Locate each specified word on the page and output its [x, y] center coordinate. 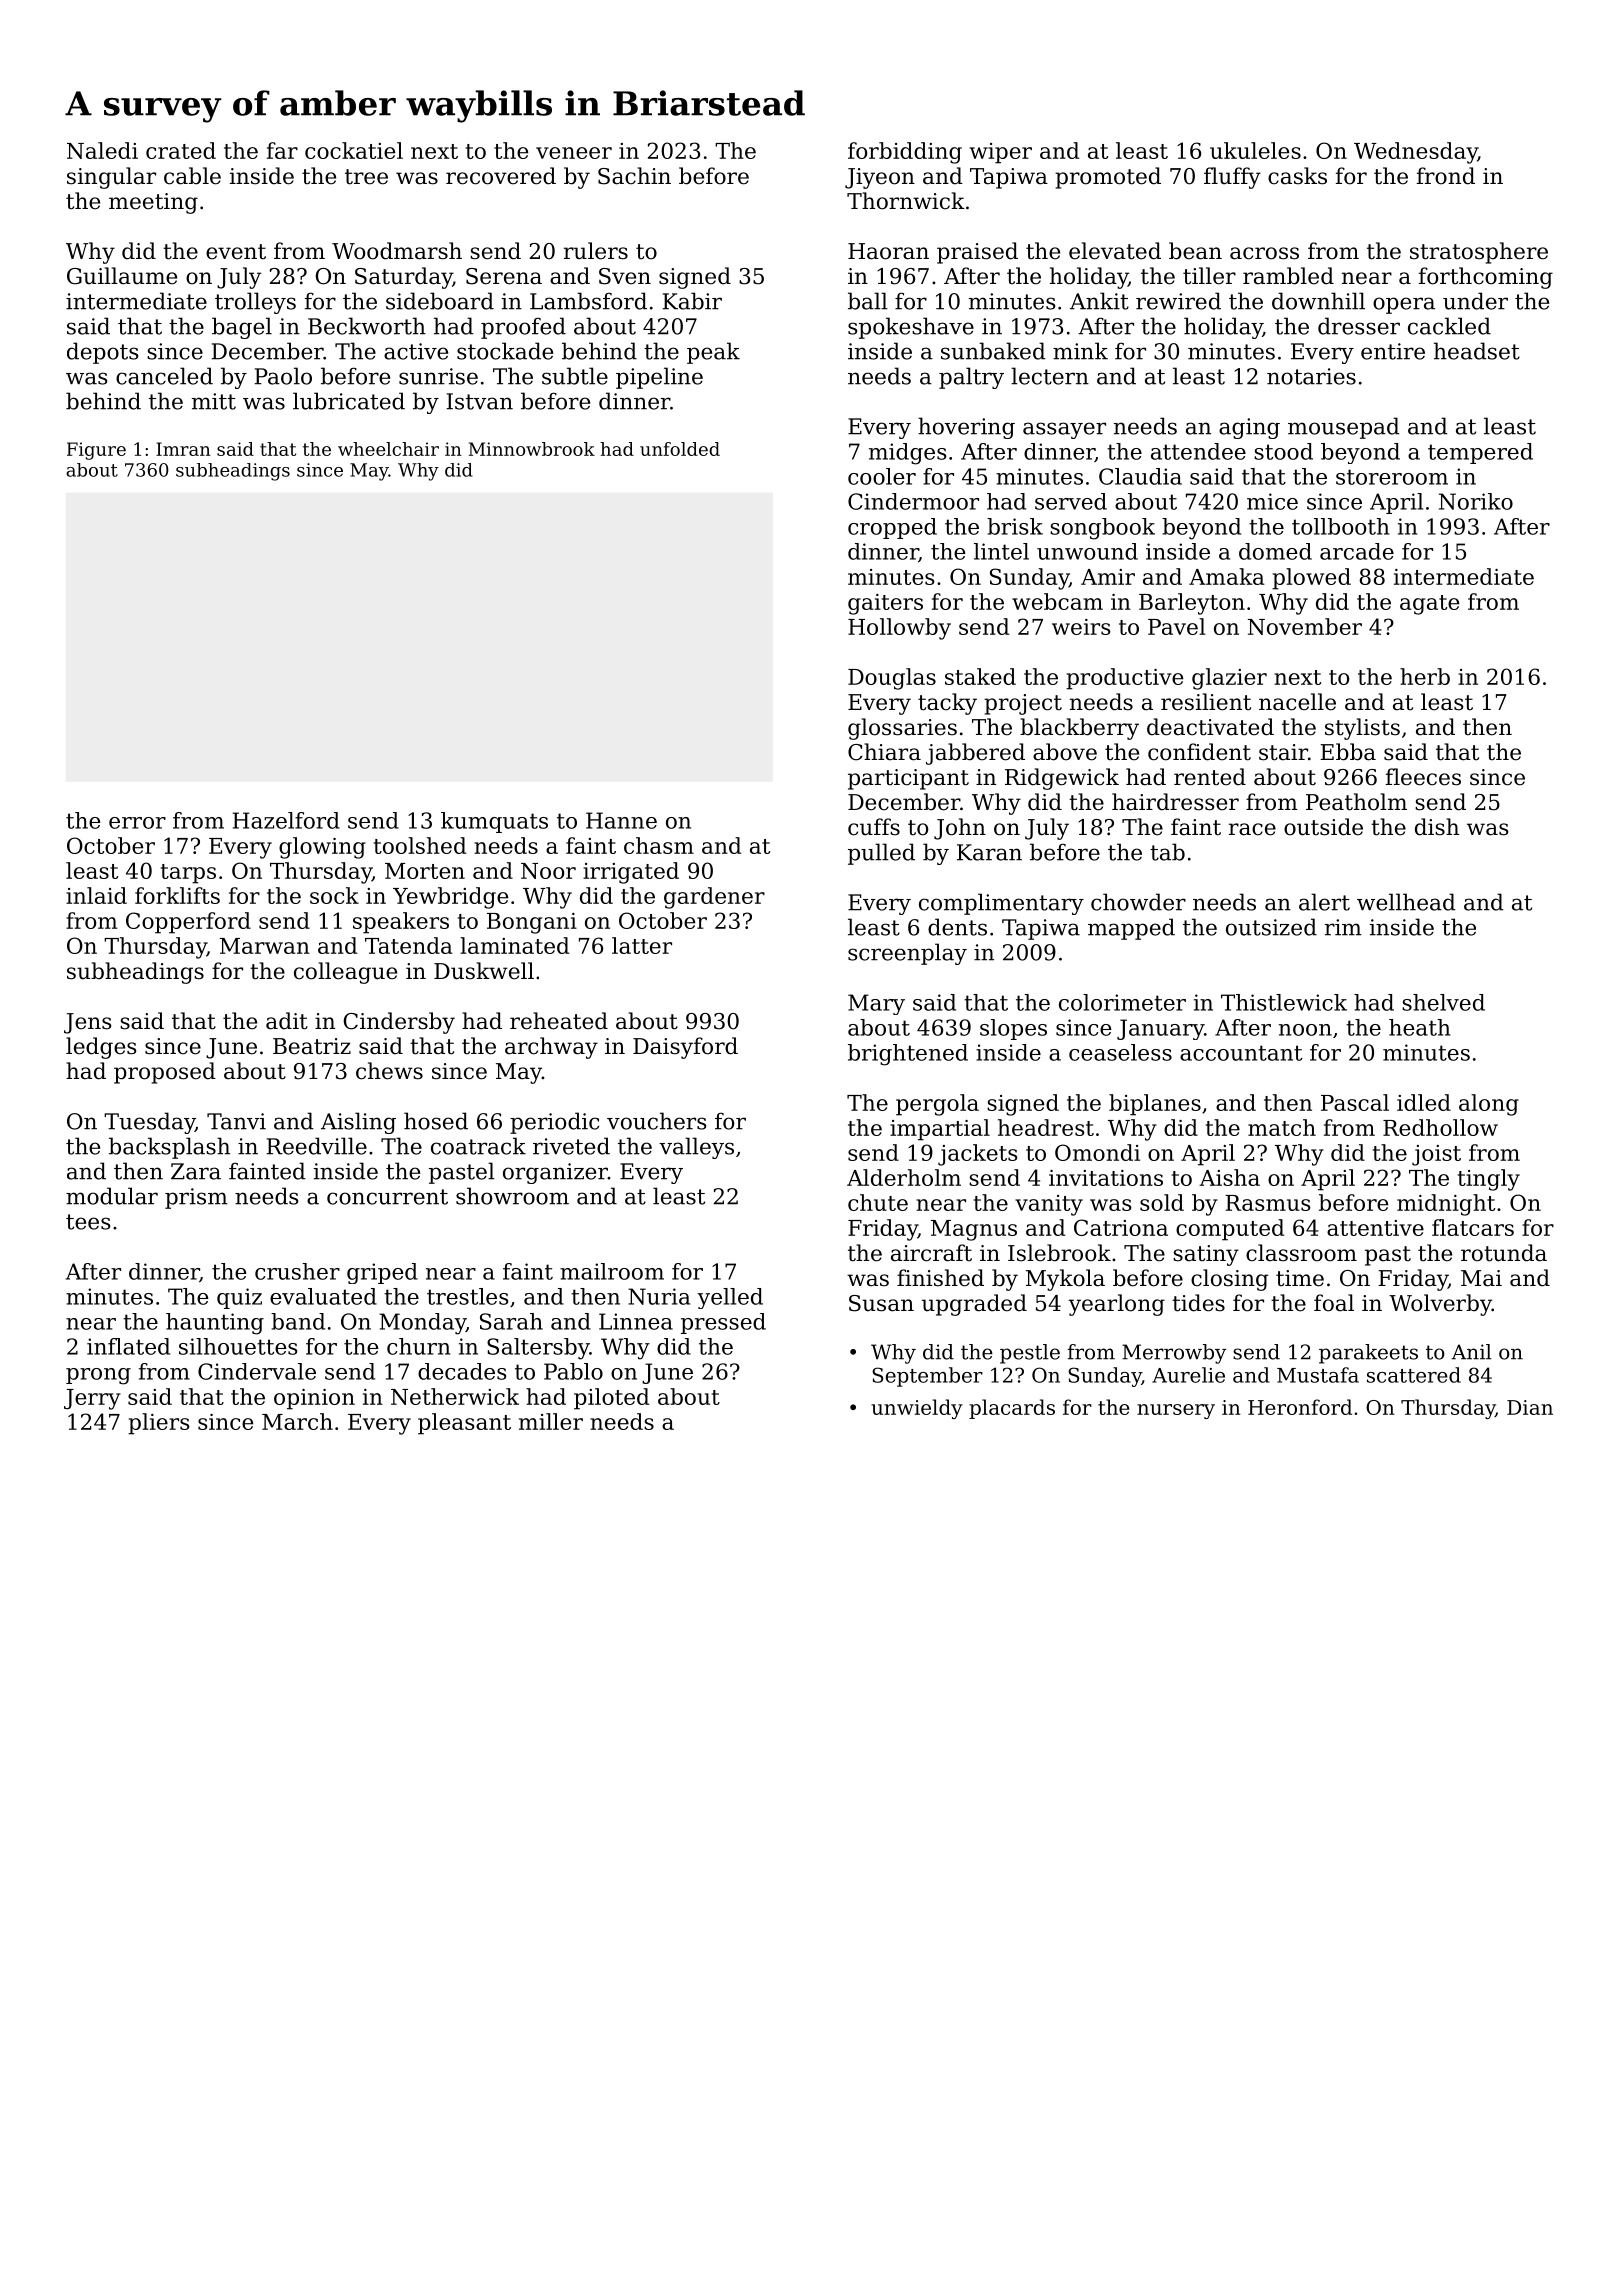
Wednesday [1416, 153]
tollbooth [1341, 526]
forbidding [905, 153]
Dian [1530, 1407]
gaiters [885, 604]
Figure [96, 451]
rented [1210, 777]
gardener [714, 898]
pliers [159, 1424]
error [137, 823]
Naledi [102, 150]
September [927, 1377]
